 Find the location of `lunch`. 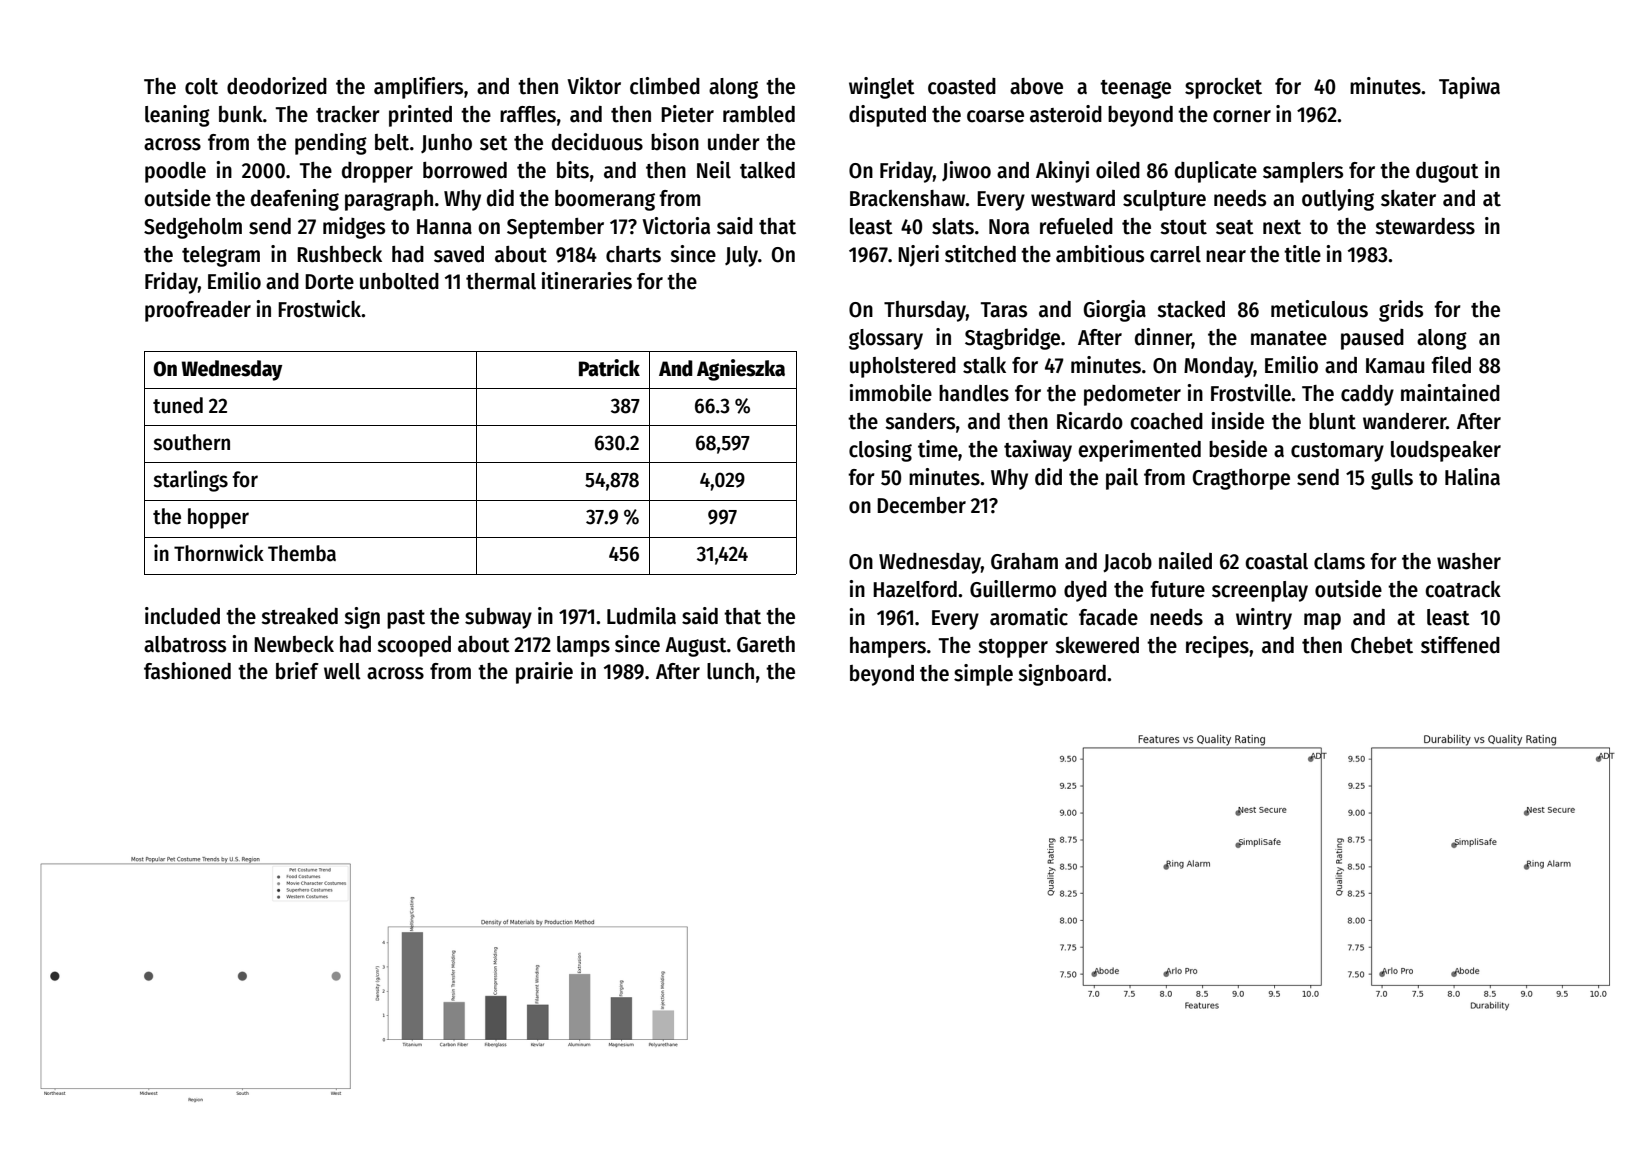

lunch is located at coordinates (730, 671).
